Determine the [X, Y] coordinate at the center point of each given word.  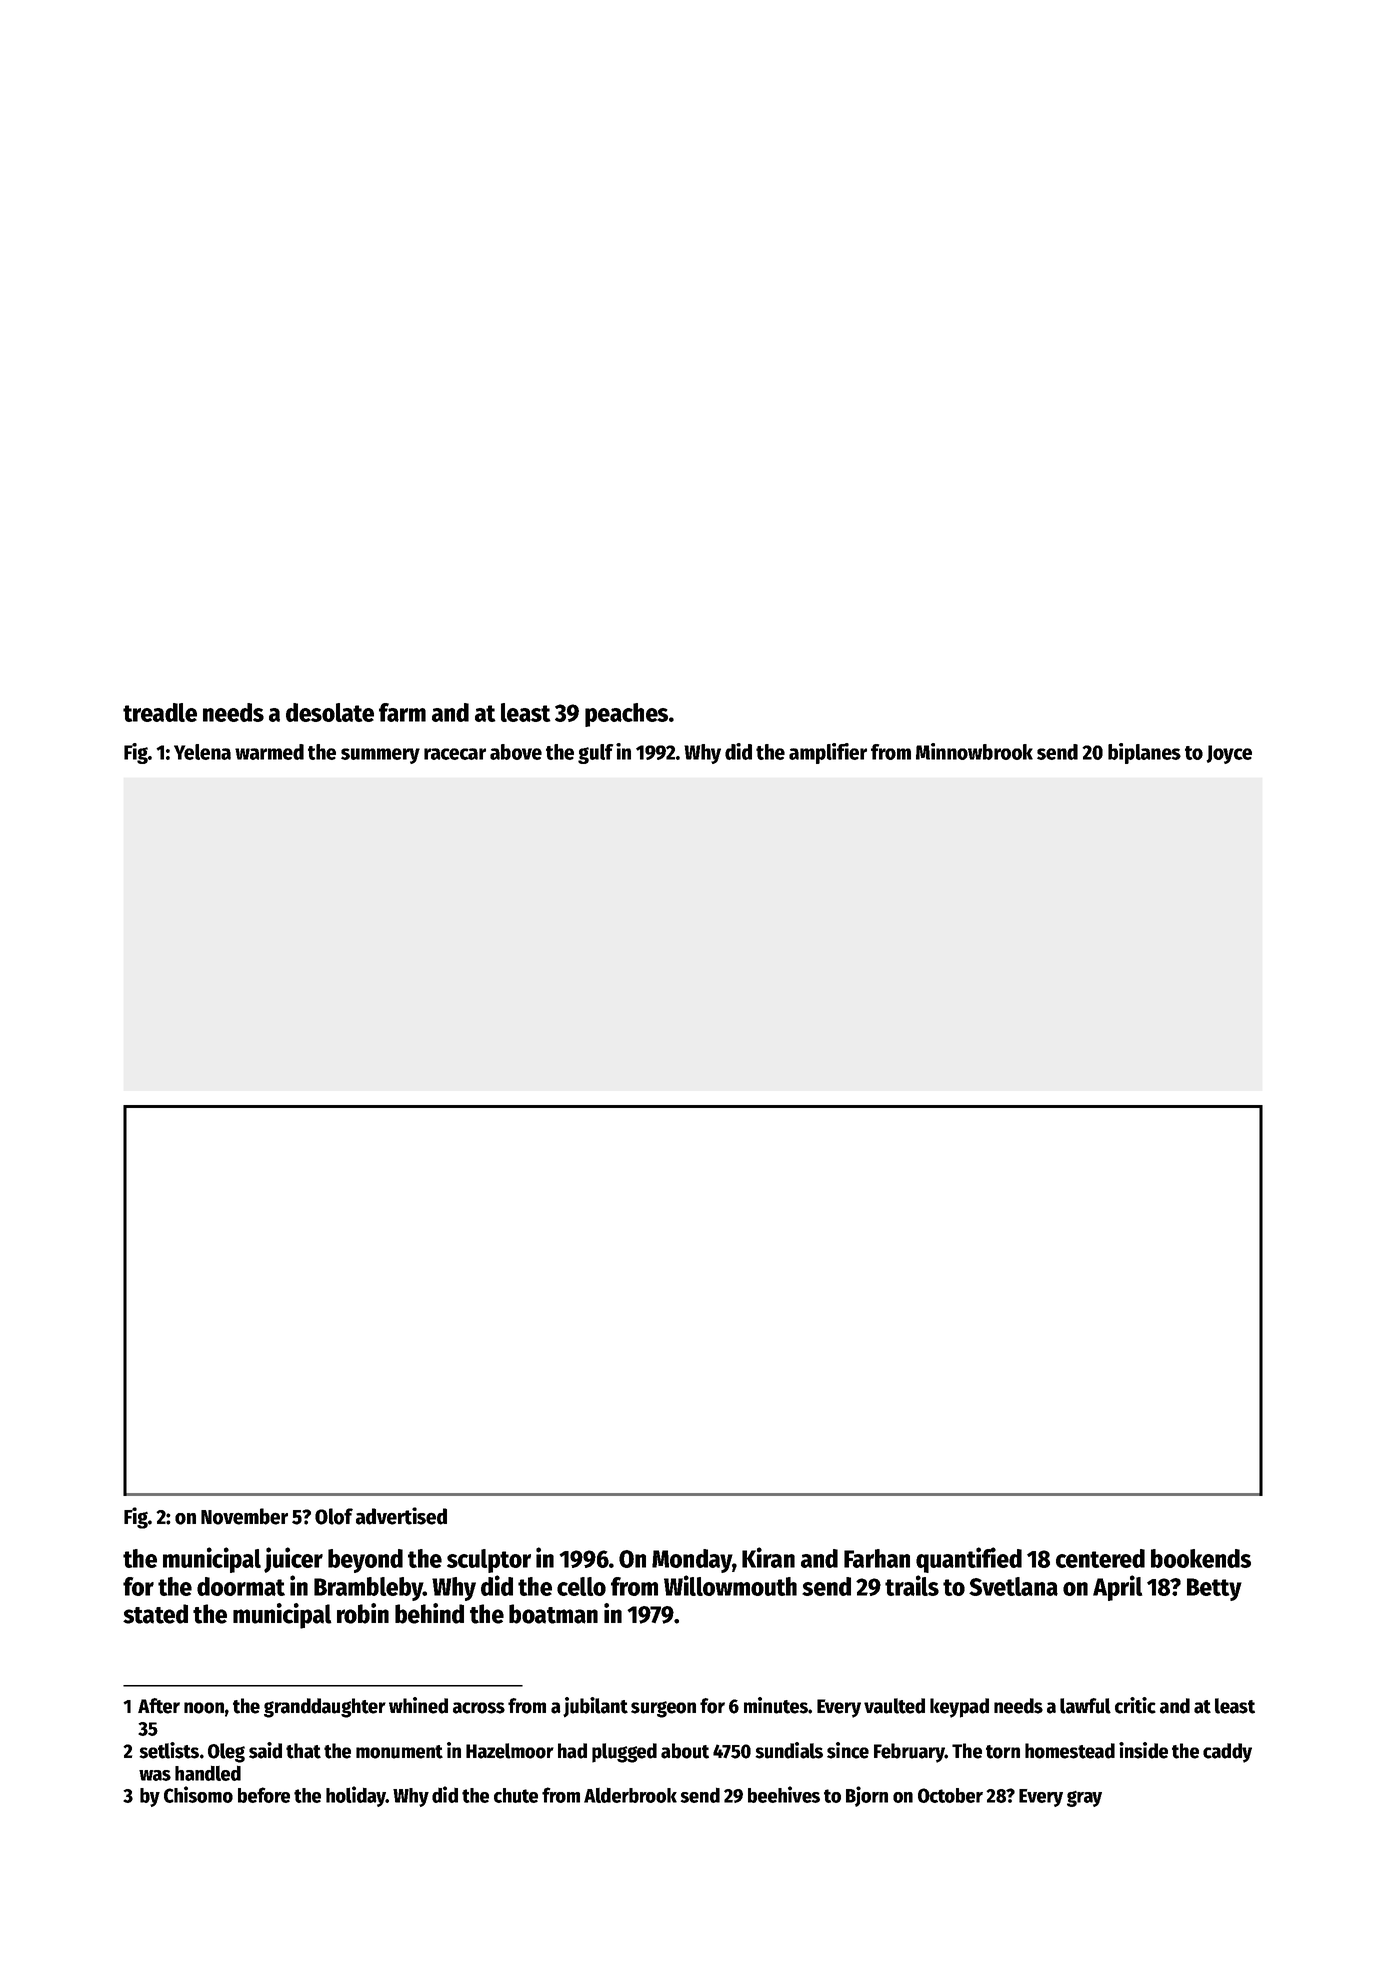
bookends [1201, 1558]
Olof [334, 1516]
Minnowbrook [974, 751]
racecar [455, 754]
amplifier [828, 753]
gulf [595, 754]
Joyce [1229, 754]
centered [1100, 1558]
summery [380, 756]
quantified [969, 1560]
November [244, 1516]
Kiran [768, 1557]
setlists [169, 1750]
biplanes [1144, 753]
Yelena [202, 752]
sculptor [489, 1561]
